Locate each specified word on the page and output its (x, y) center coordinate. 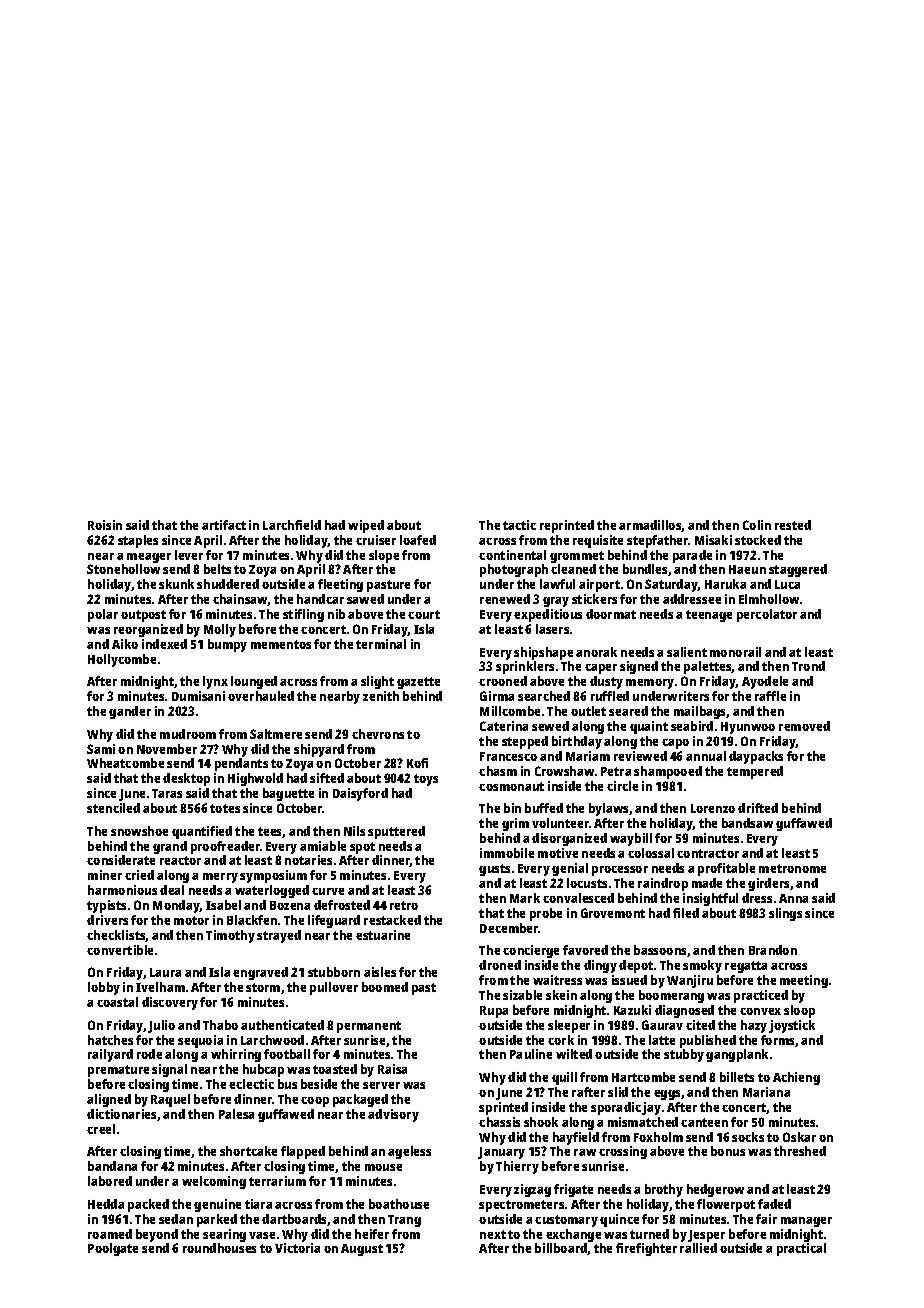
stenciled (113, 808)
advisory (393, 1115)
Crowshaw (564, 771)
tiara (258, 1204)
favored (585, 950)
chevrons (378, 734)
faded (774, 1204)
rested (793, 525)
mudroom (188, 734)
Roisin (105, 525)
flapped (303, 1152)
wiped (366, 526)
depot (636, 966)
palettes (708, 667)
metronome (792, 868)
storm (263, 987)
